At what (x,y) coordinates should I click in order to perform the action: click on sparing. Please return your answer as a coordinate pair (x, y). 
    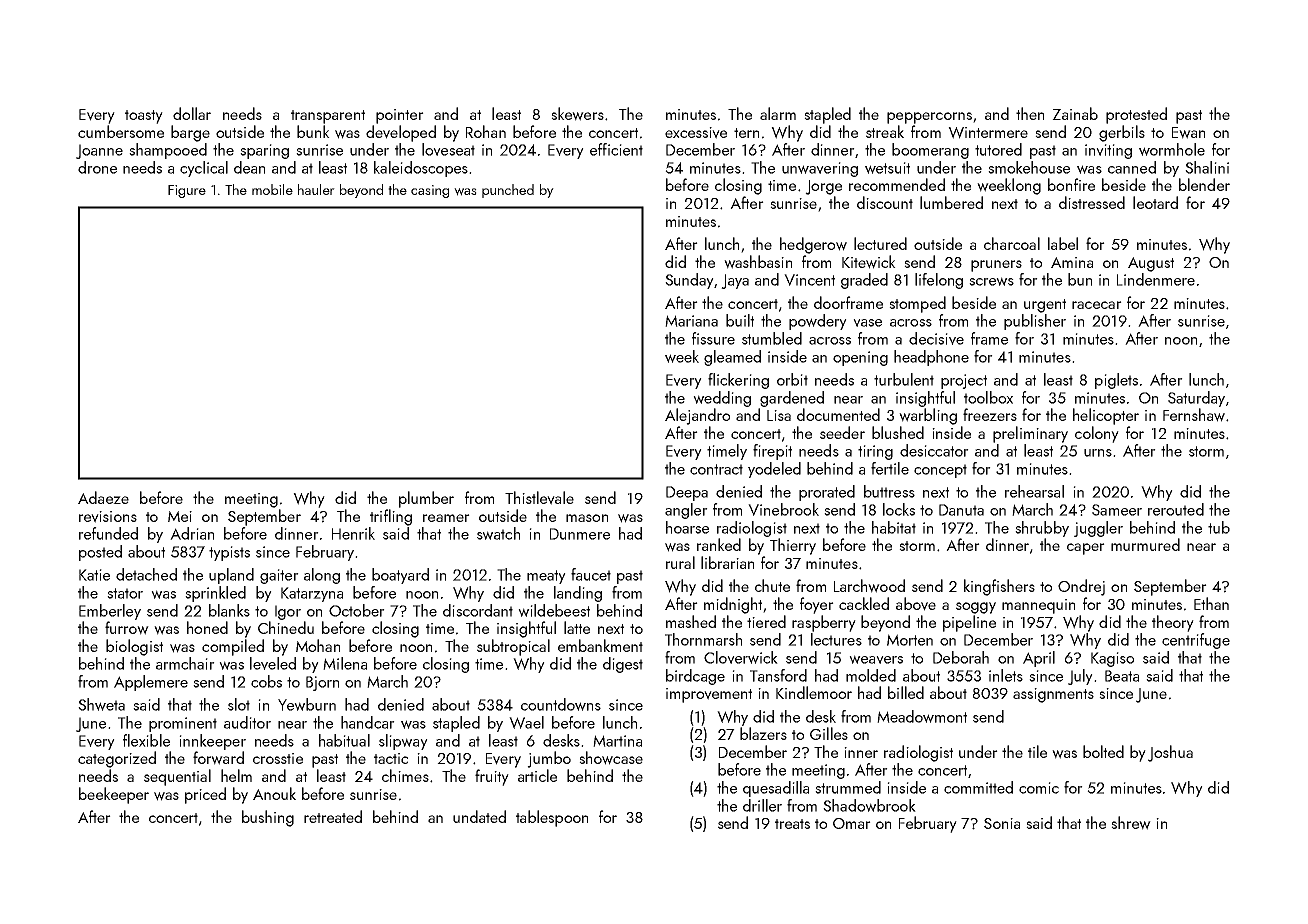
    Looking at the image, I should click on (264, 151).
